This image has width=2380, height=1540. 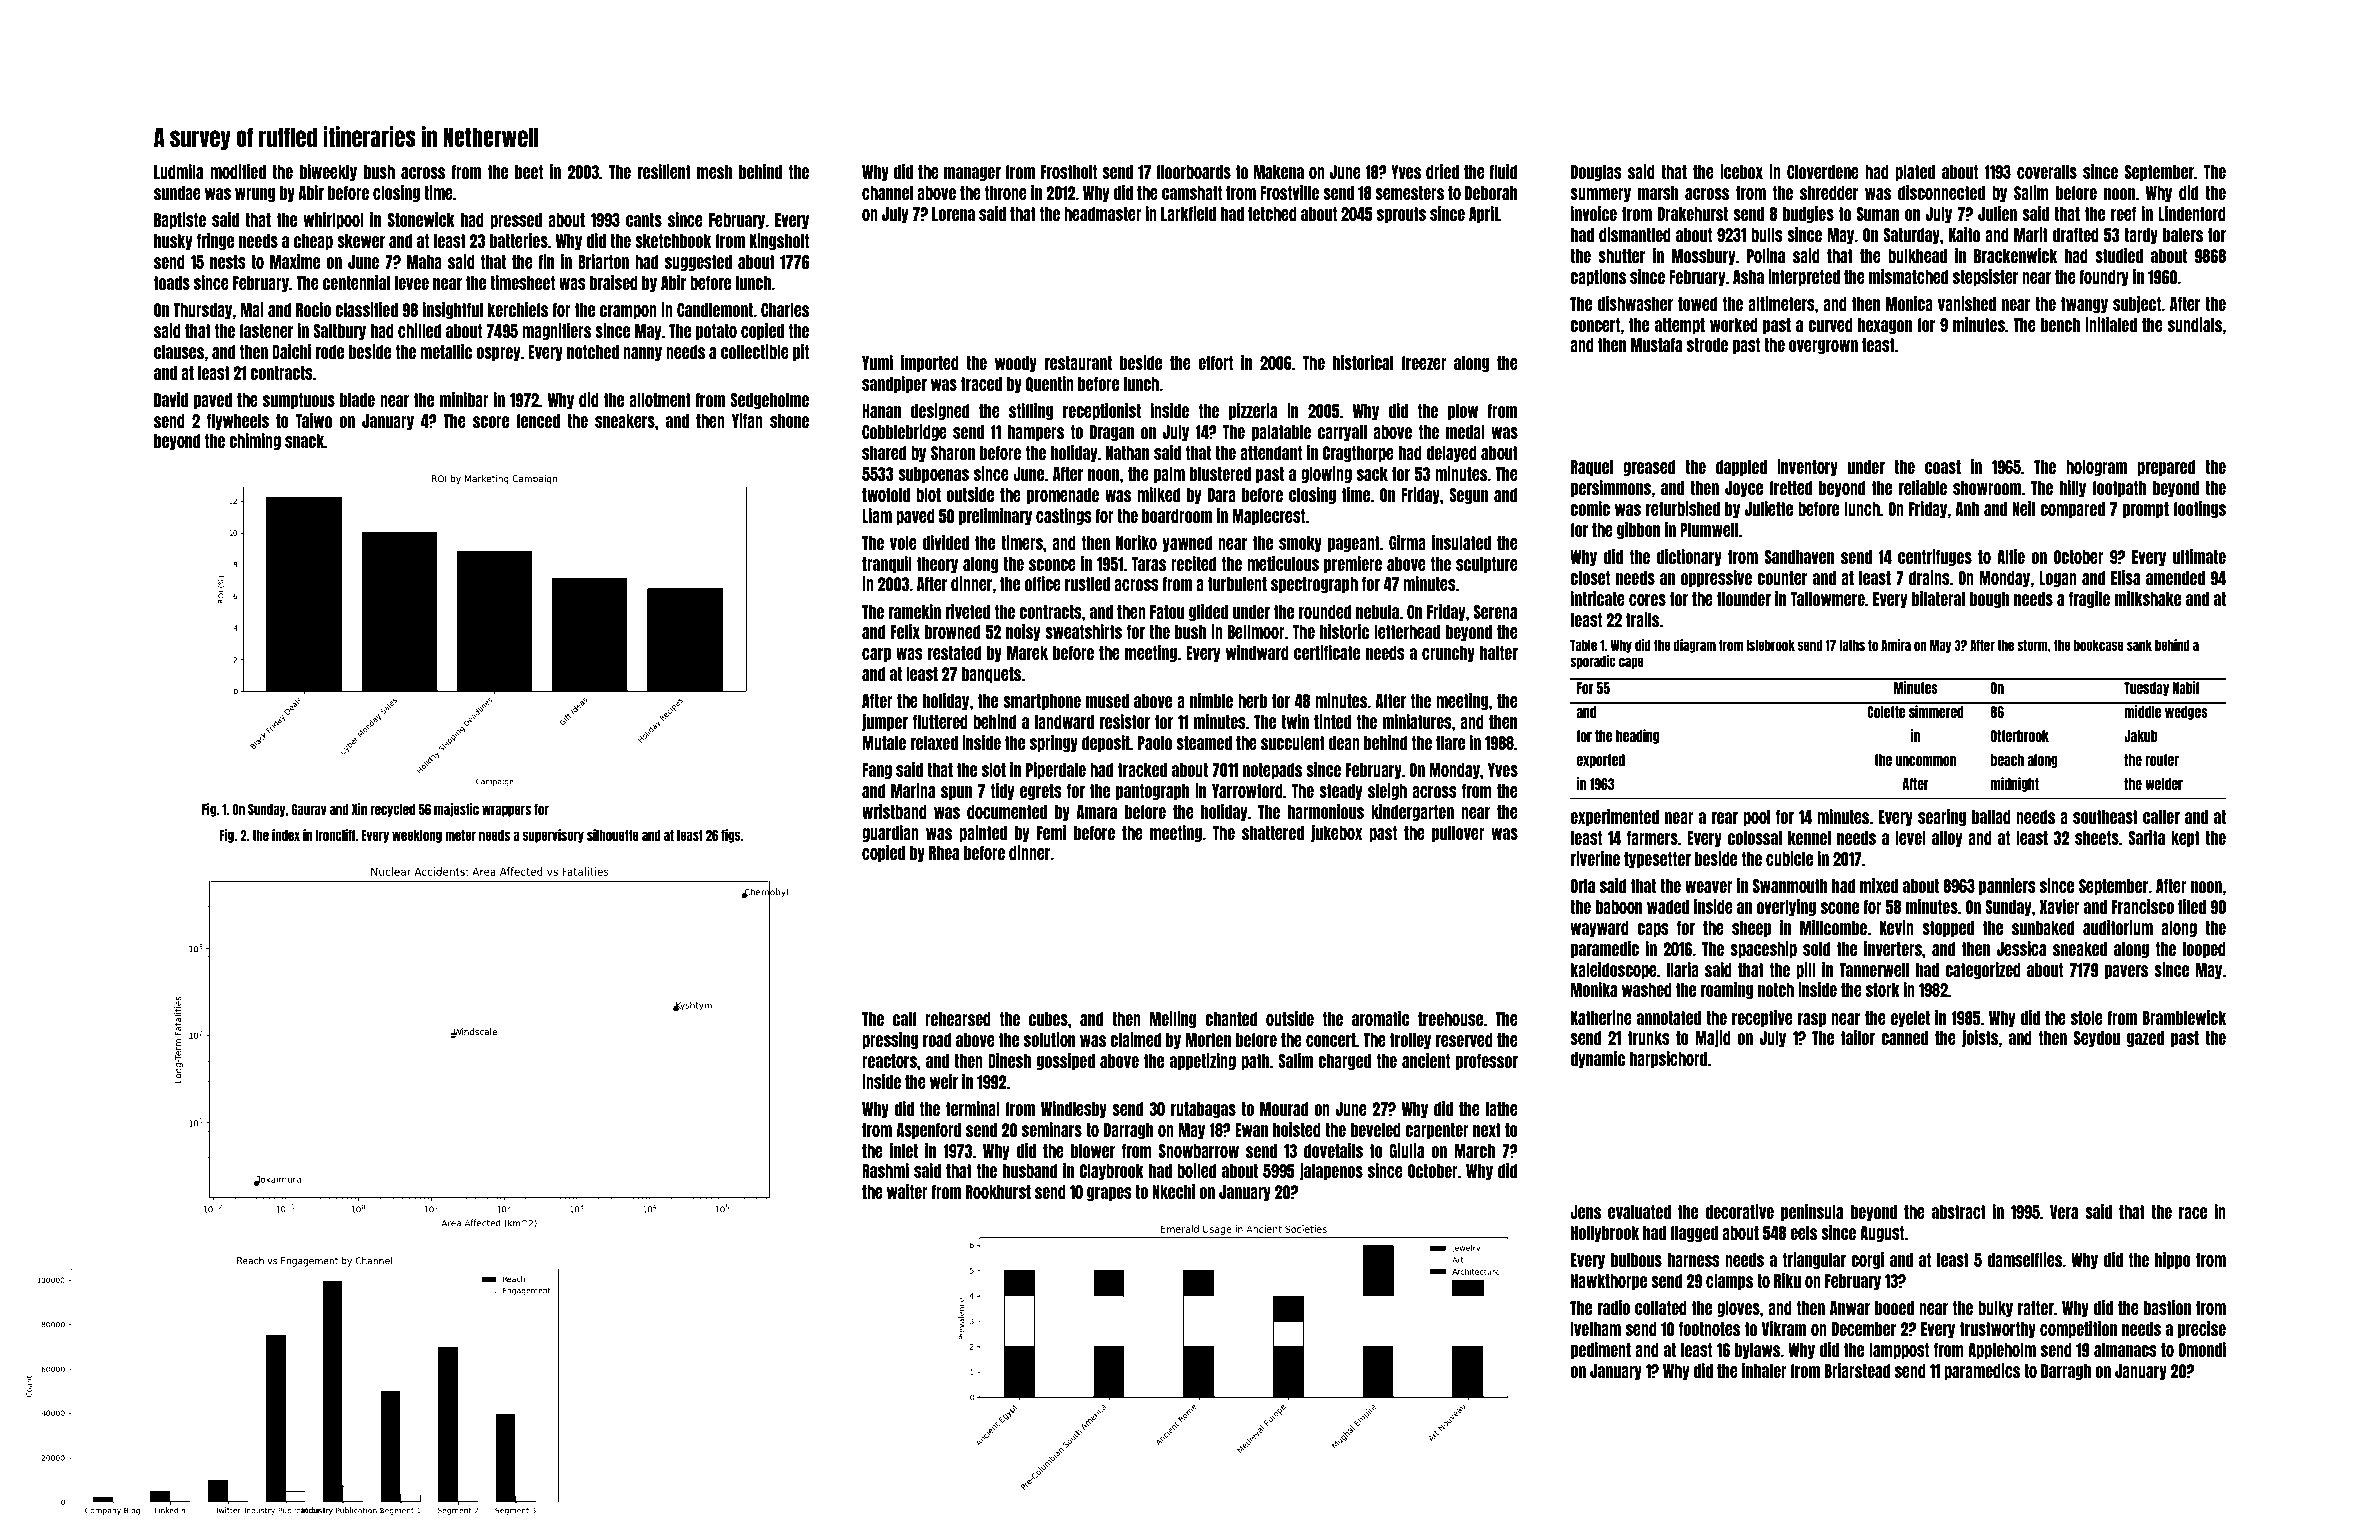 I want to click on Lorena, so click(x=953, y=214).
